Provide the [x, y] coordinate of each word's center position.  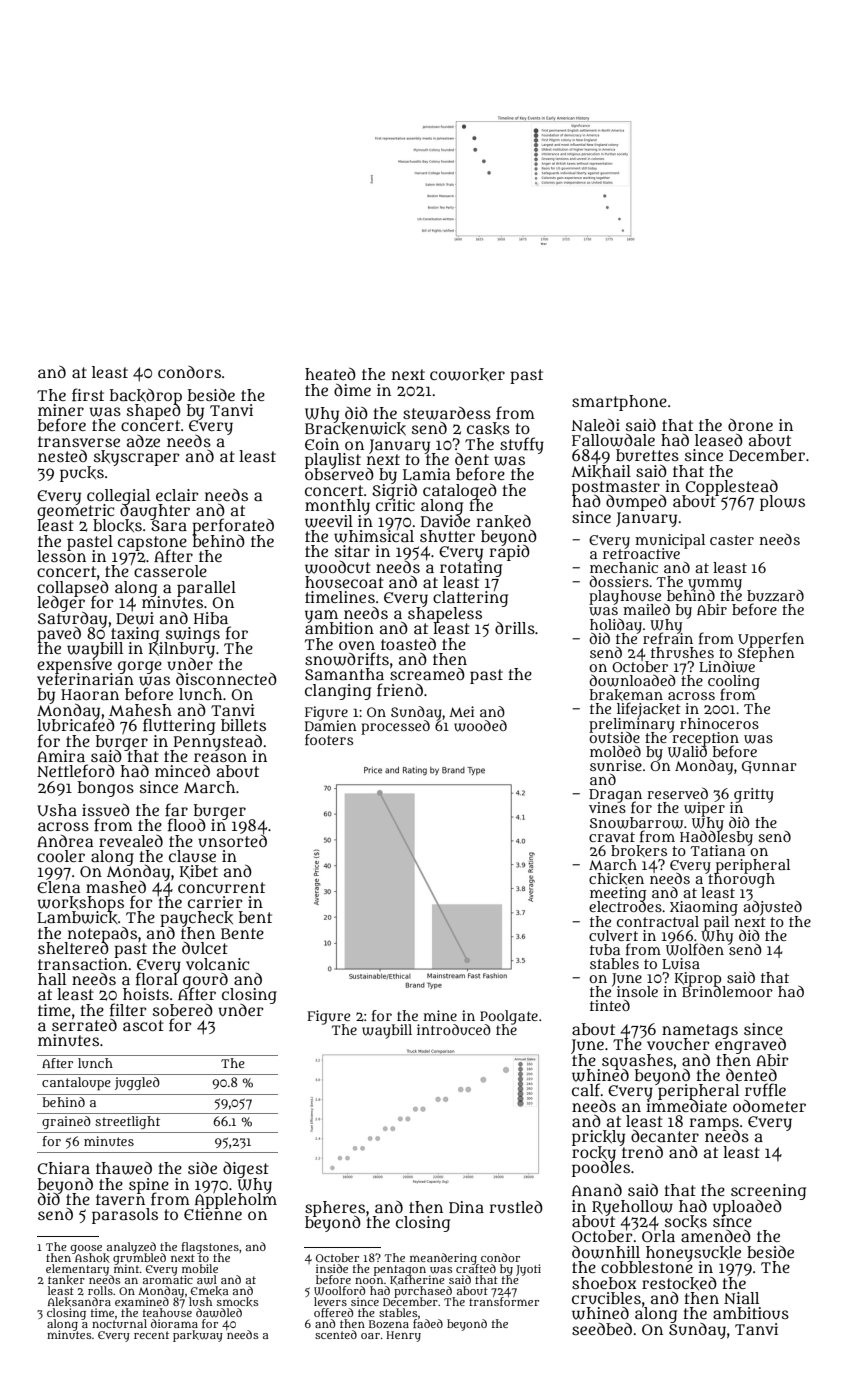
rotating [471, 568]
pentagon [400, 1270]
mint [126, 1268]
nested [62, 456]
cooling [734, 682]
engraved [750, 1046]
